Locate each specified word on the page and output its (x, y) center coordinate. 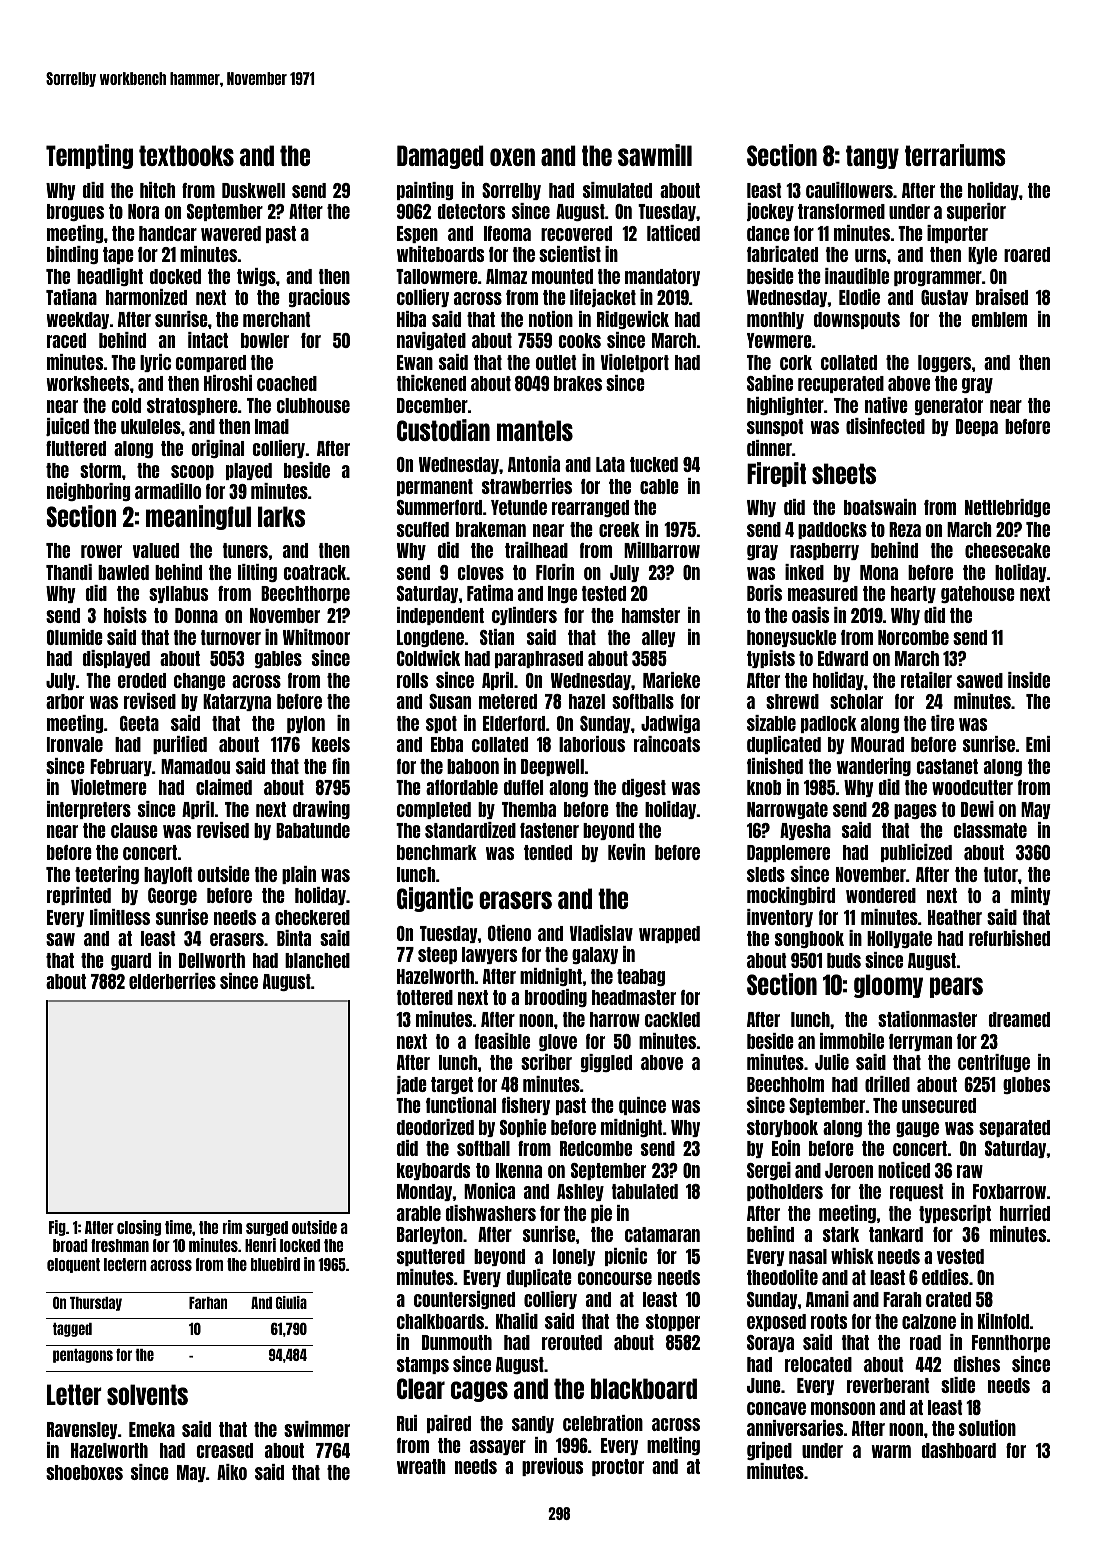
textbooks (186, 155)
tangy (872, 157)
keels (331, 744)
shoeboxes (84, 1472)
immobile (852, 1041)
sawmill (655, 155)
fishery (526, 1106)
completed (434, 810)
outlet (556, 362)
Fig (57, 1228)
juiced (67, 427)
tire (942, 723)
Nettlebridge (1007, 508)
